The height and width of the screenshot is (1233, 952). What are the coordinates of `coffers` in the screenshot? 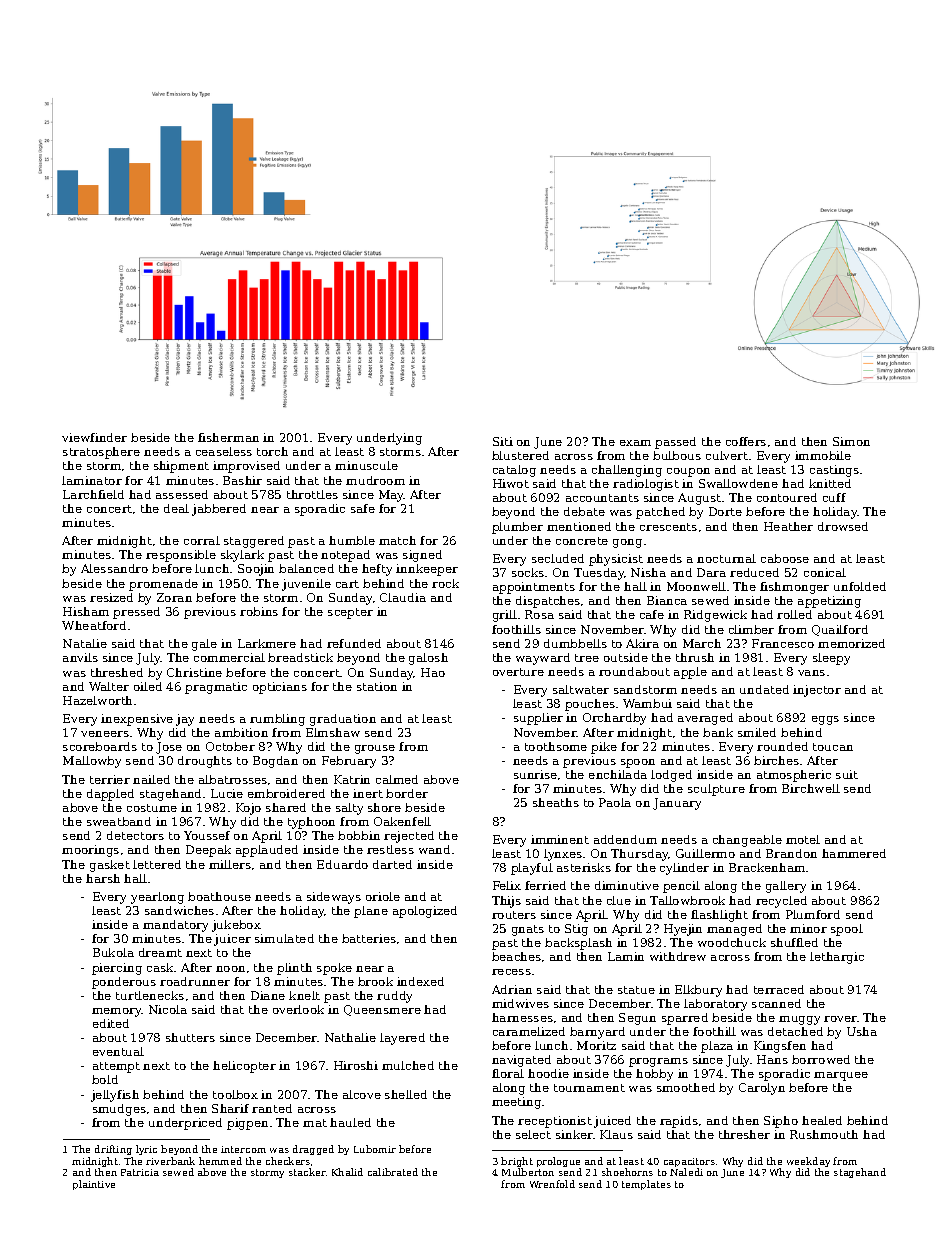 It's located at (746, 441).
